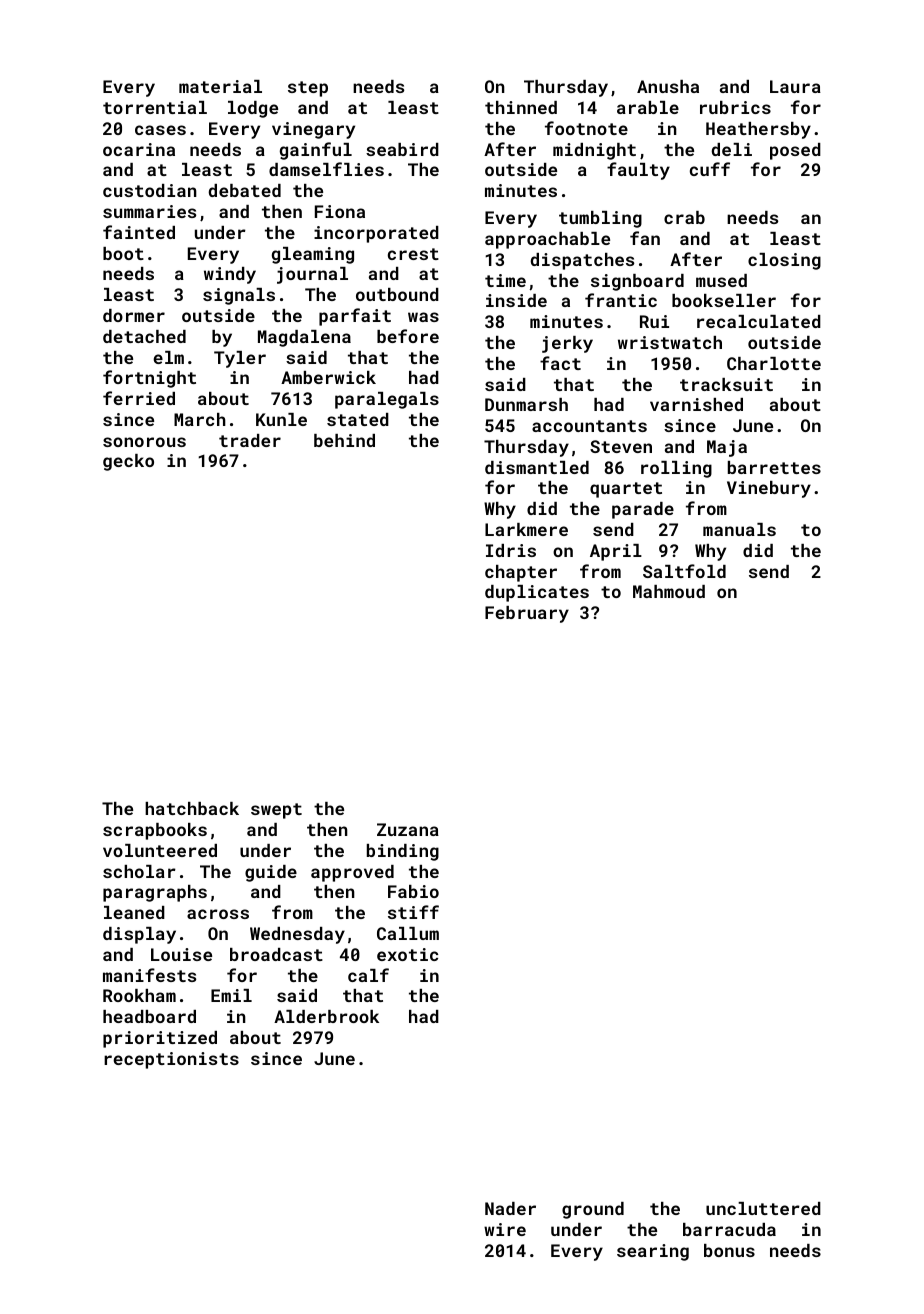 This screenshot has height=1314, width=924. What do you see at coordinates (669, 591) in the screenshot?
I see `Mahmoud` at bounding box center [669, 591].
